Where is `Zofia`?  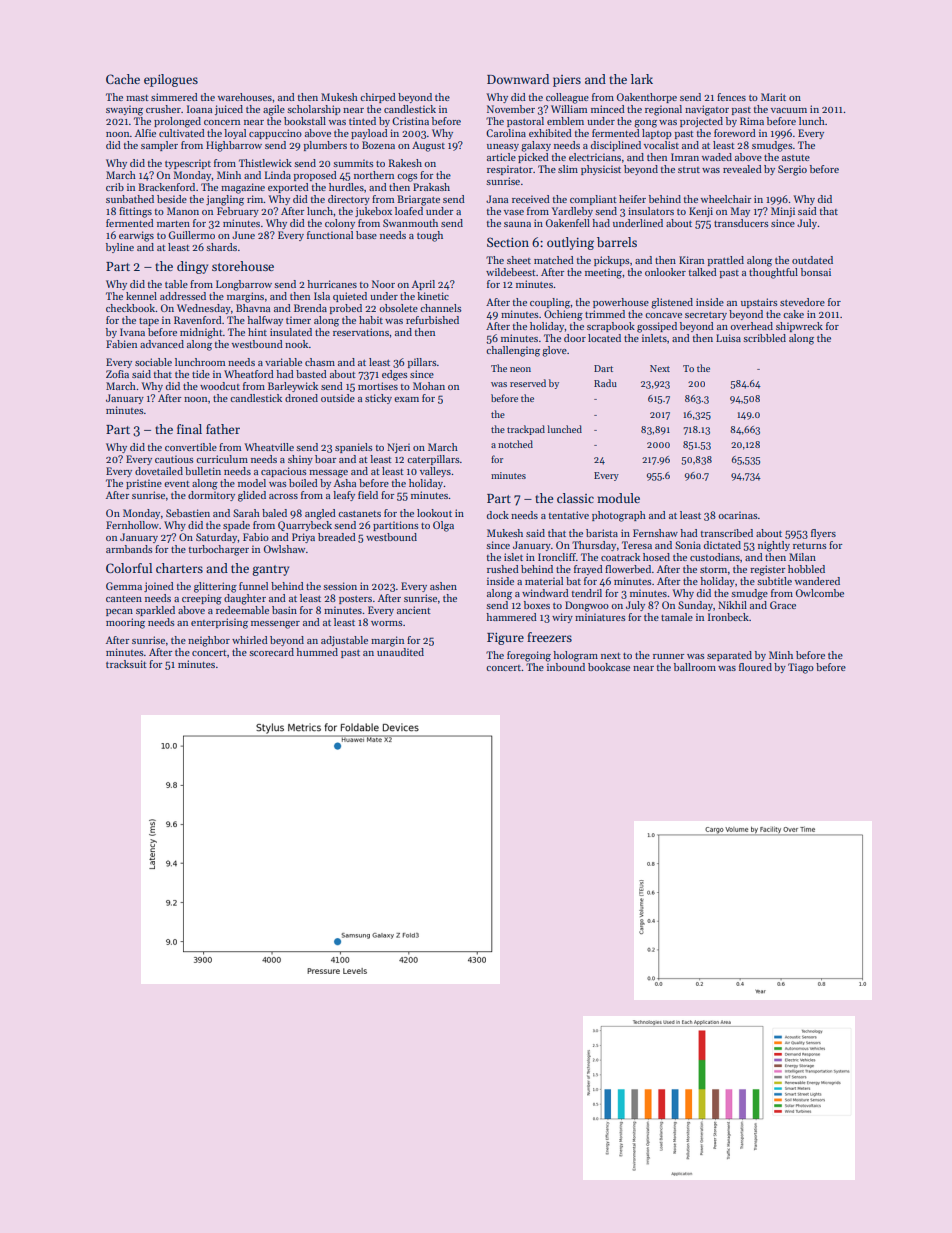 Zofia is located at coordinates (117, 374).
